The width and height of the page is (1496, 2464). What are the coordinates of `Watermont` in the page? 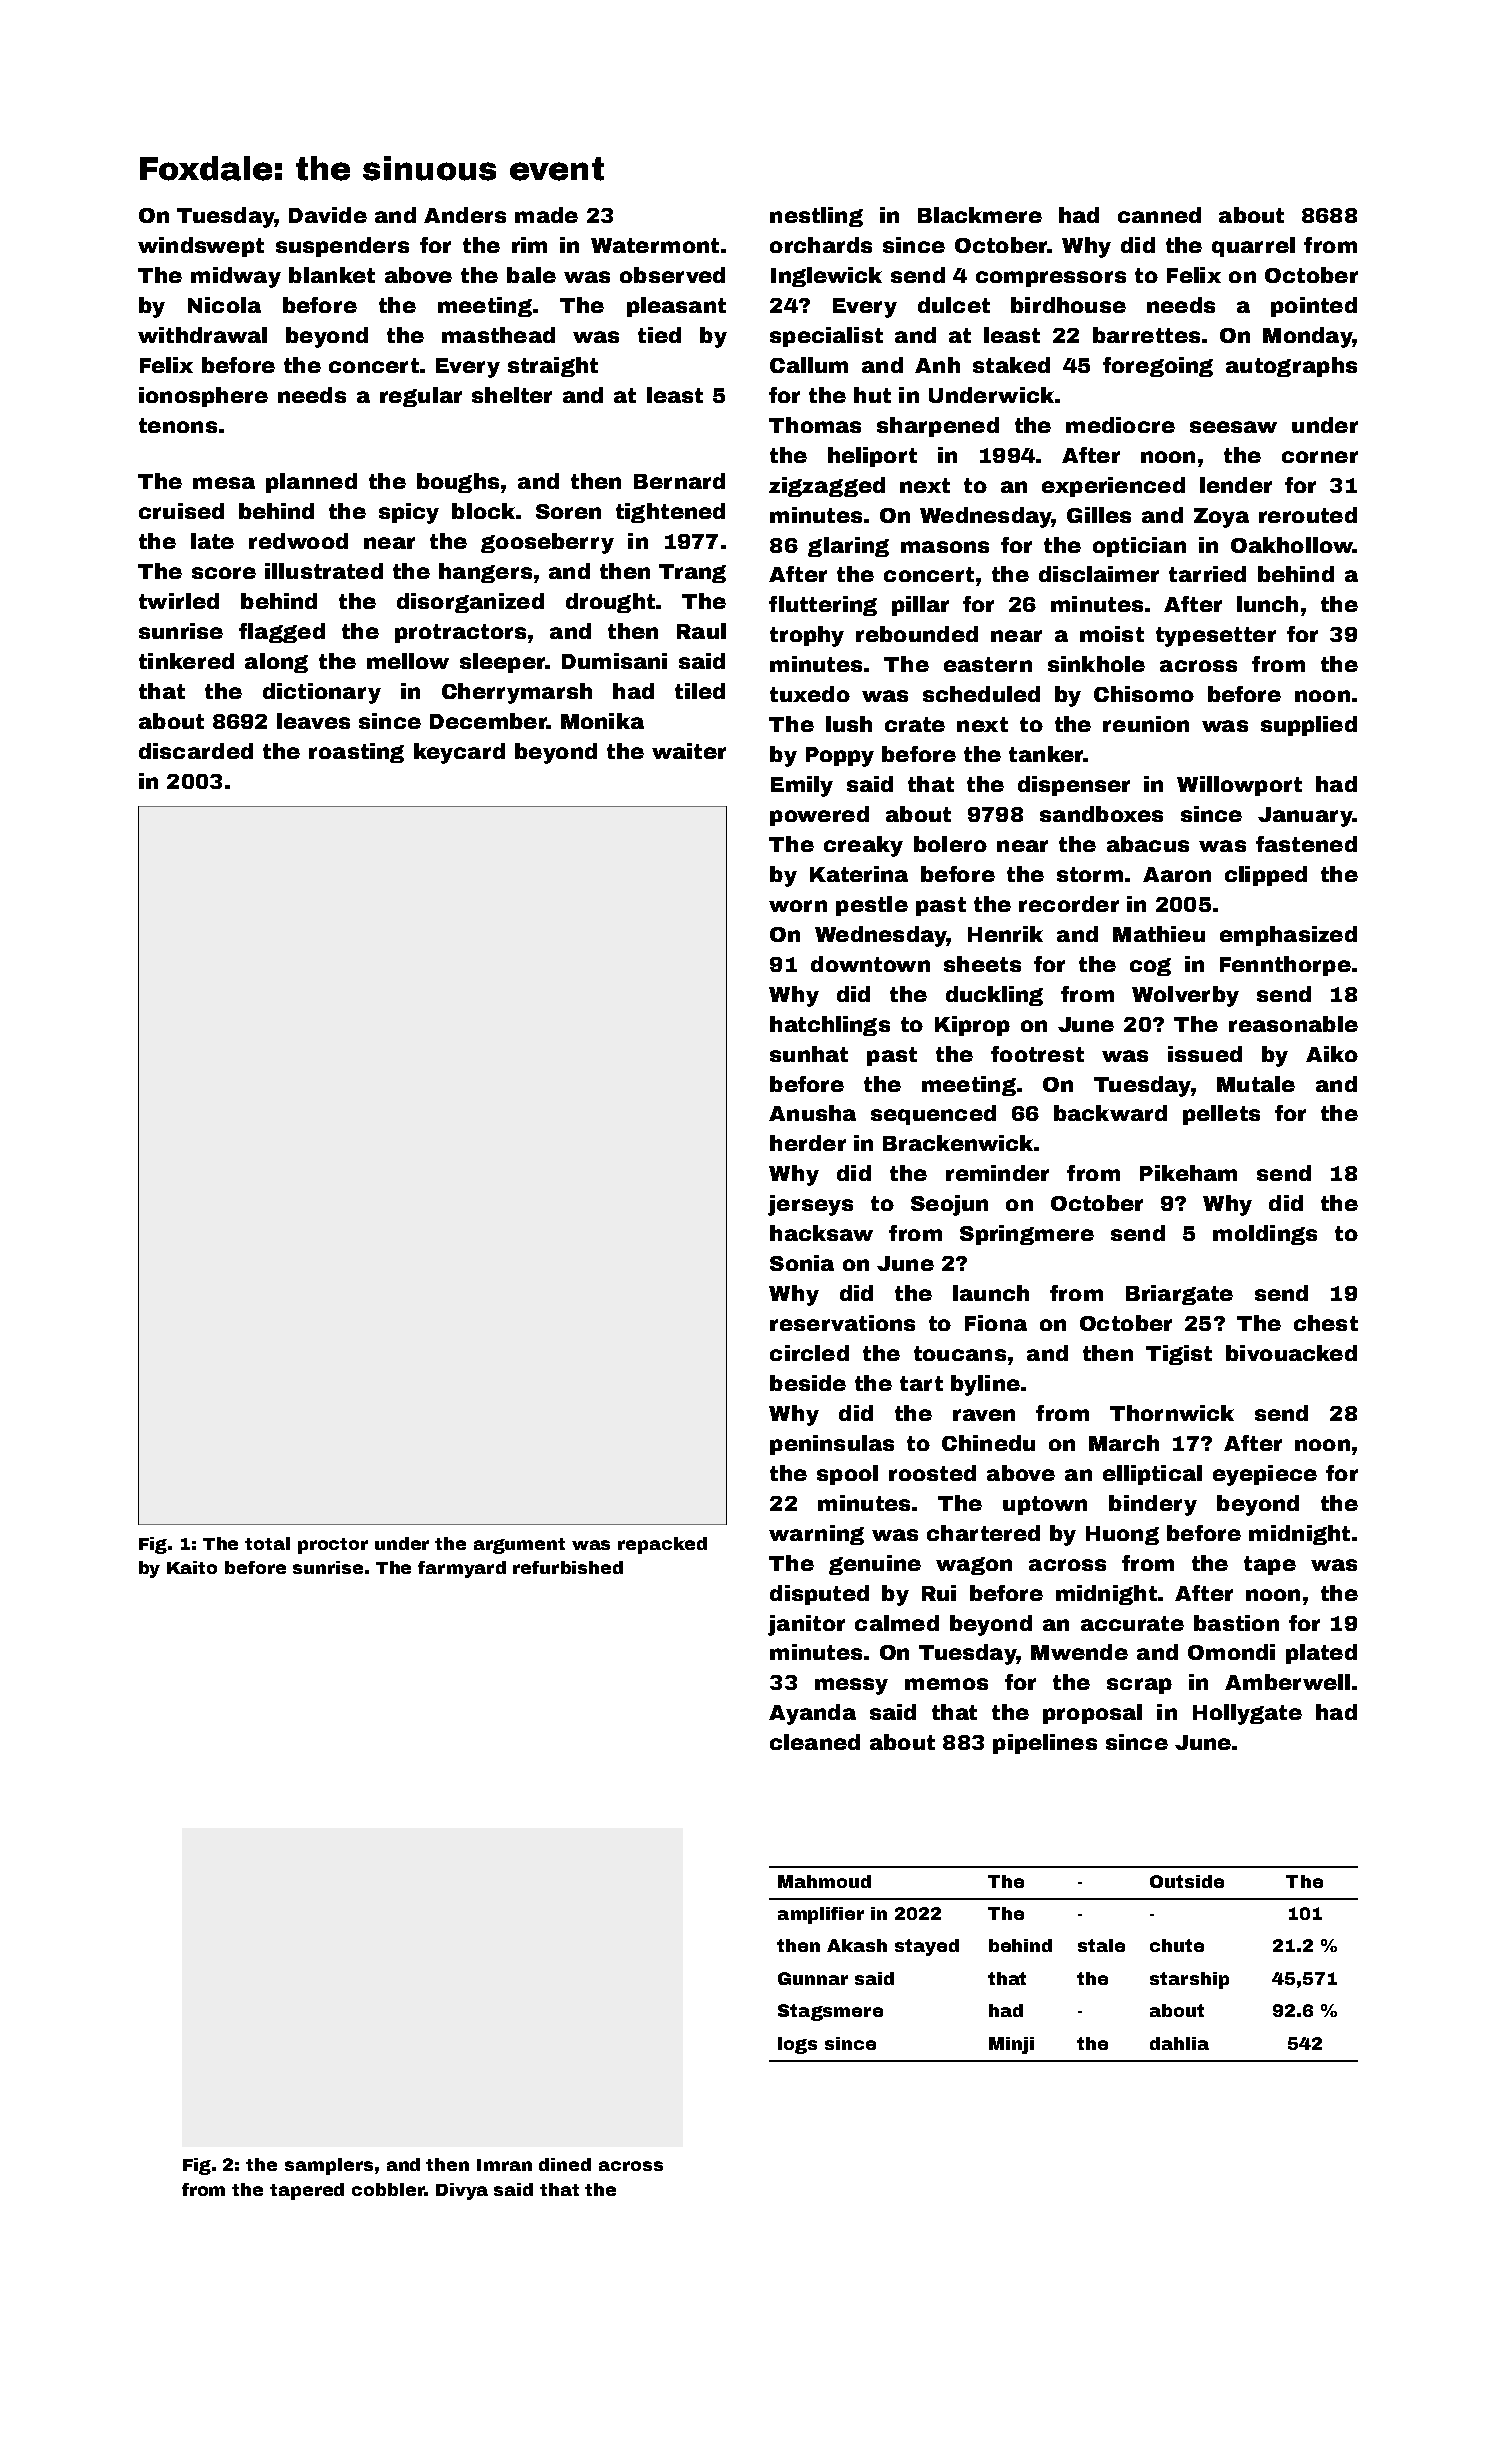 It's located at (655, 245).
